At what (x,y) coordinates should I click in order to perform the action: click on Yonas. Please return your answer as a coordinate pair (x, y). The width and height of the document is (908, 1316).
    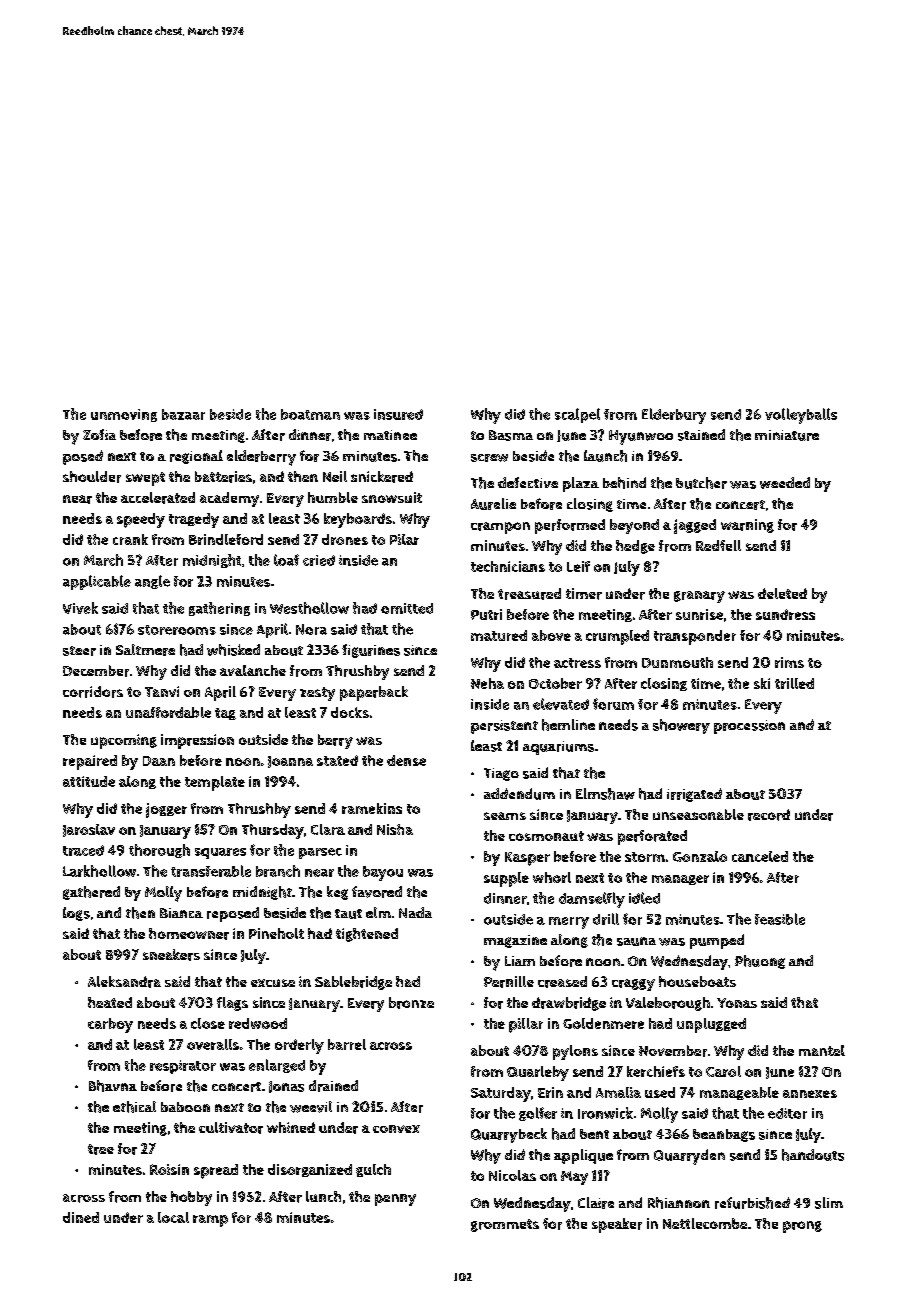
    Looking at the image, I should click on (737, 1003).
